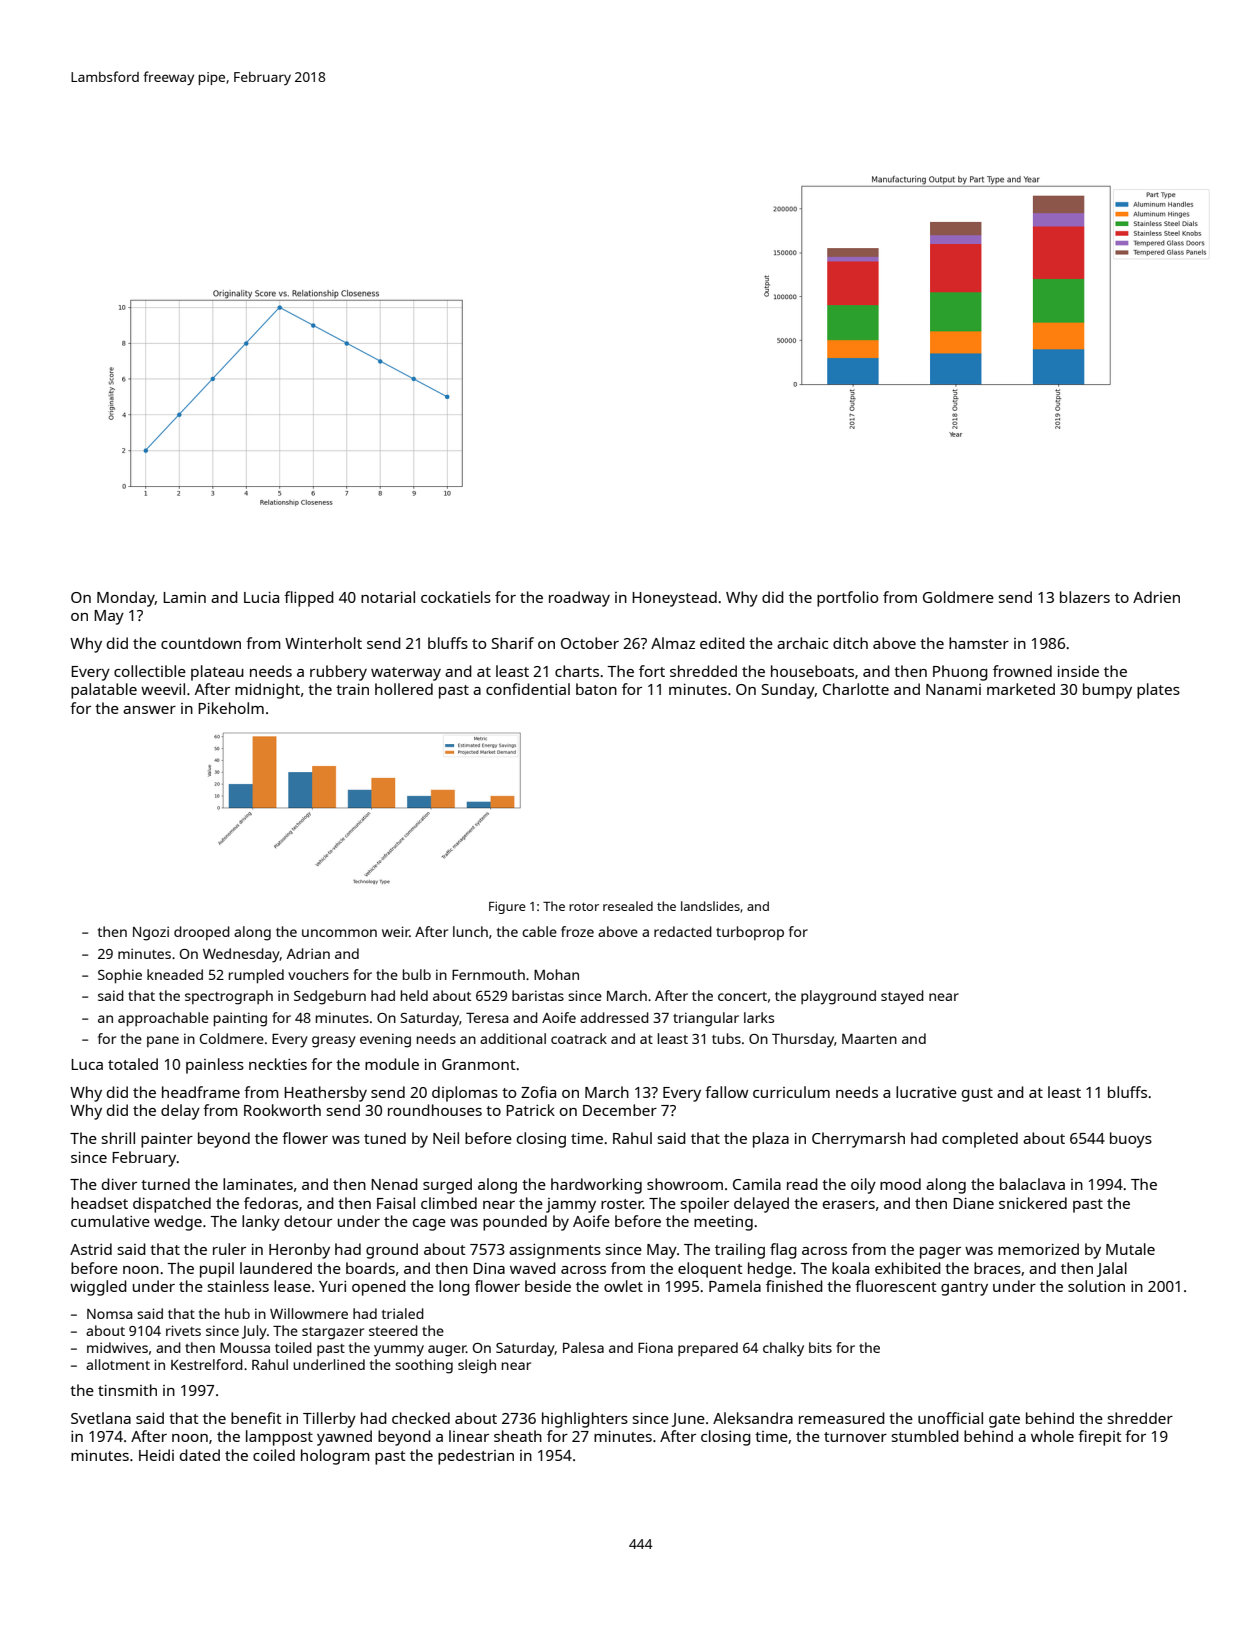 This document has height=1629, width=1258. Describe the element at coordinates (856, 689) in the document. I see `Charlotte` at that location.
